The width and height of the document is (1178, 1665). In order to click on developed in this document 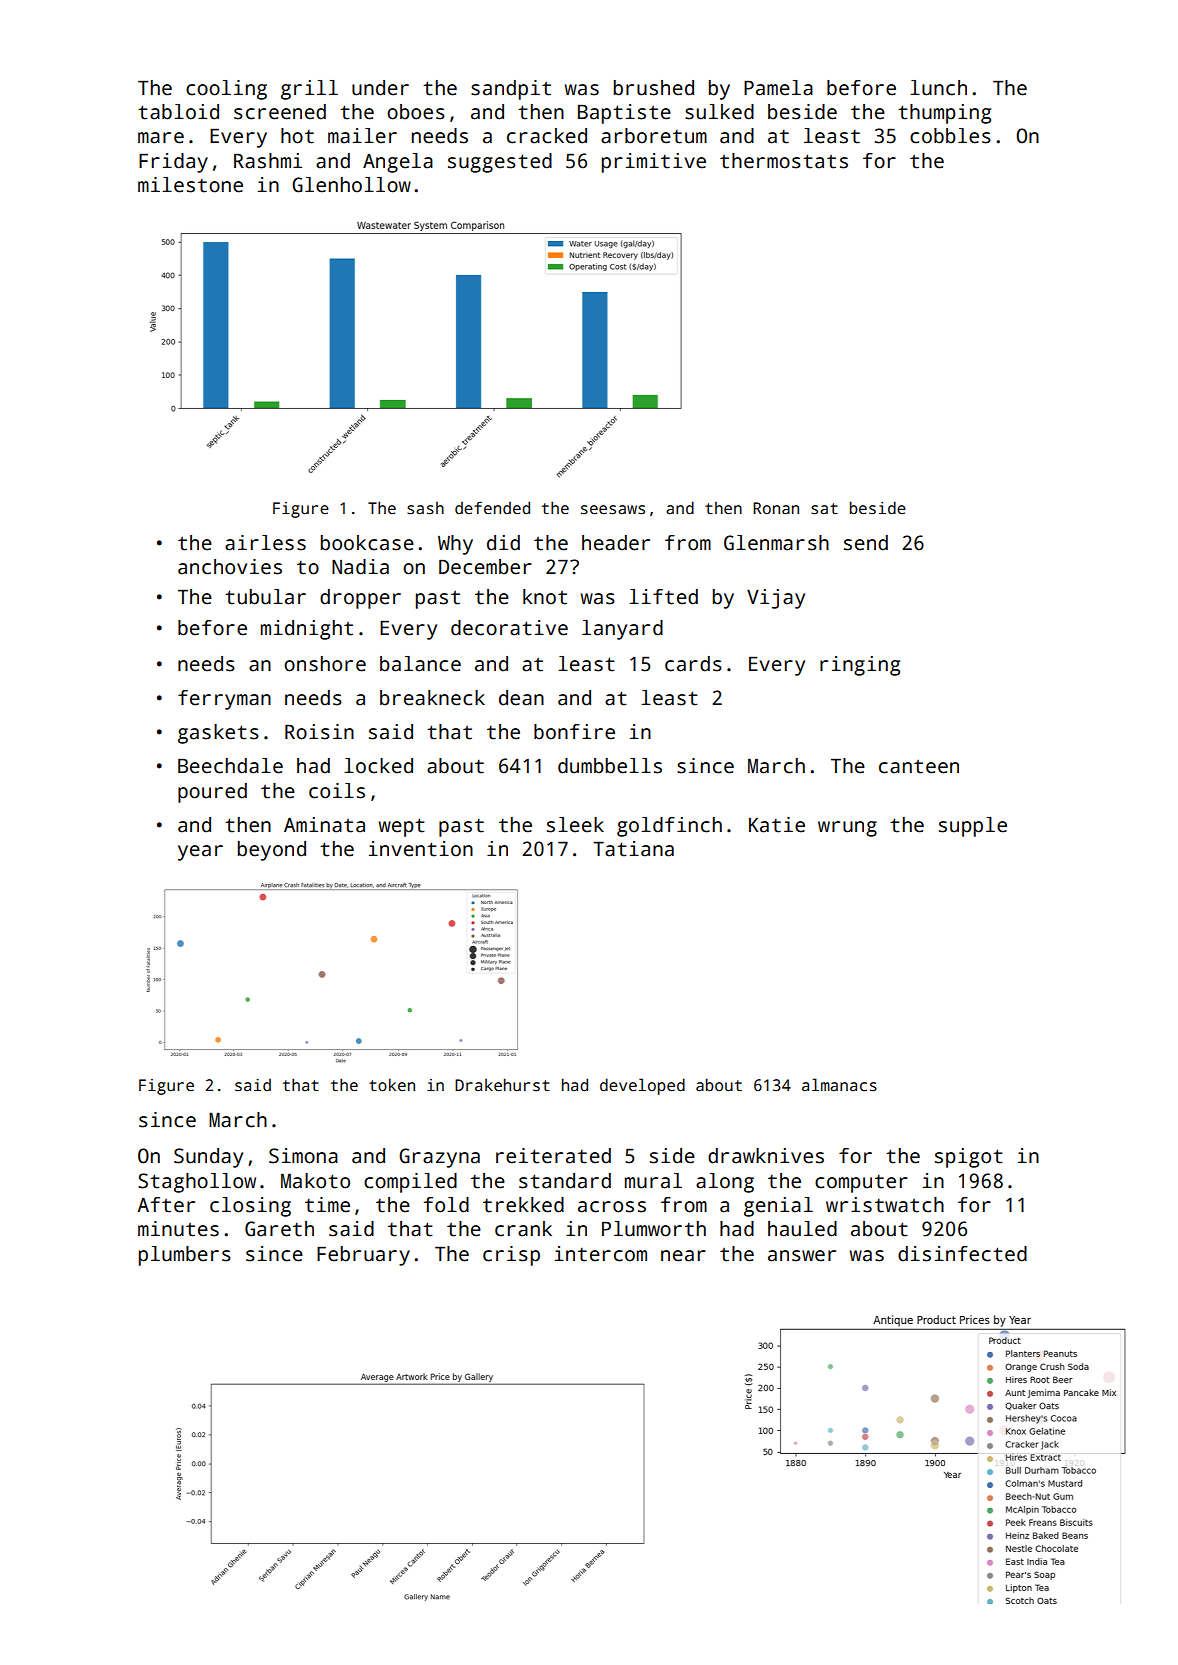, I will do `click(642, 1086)`.
